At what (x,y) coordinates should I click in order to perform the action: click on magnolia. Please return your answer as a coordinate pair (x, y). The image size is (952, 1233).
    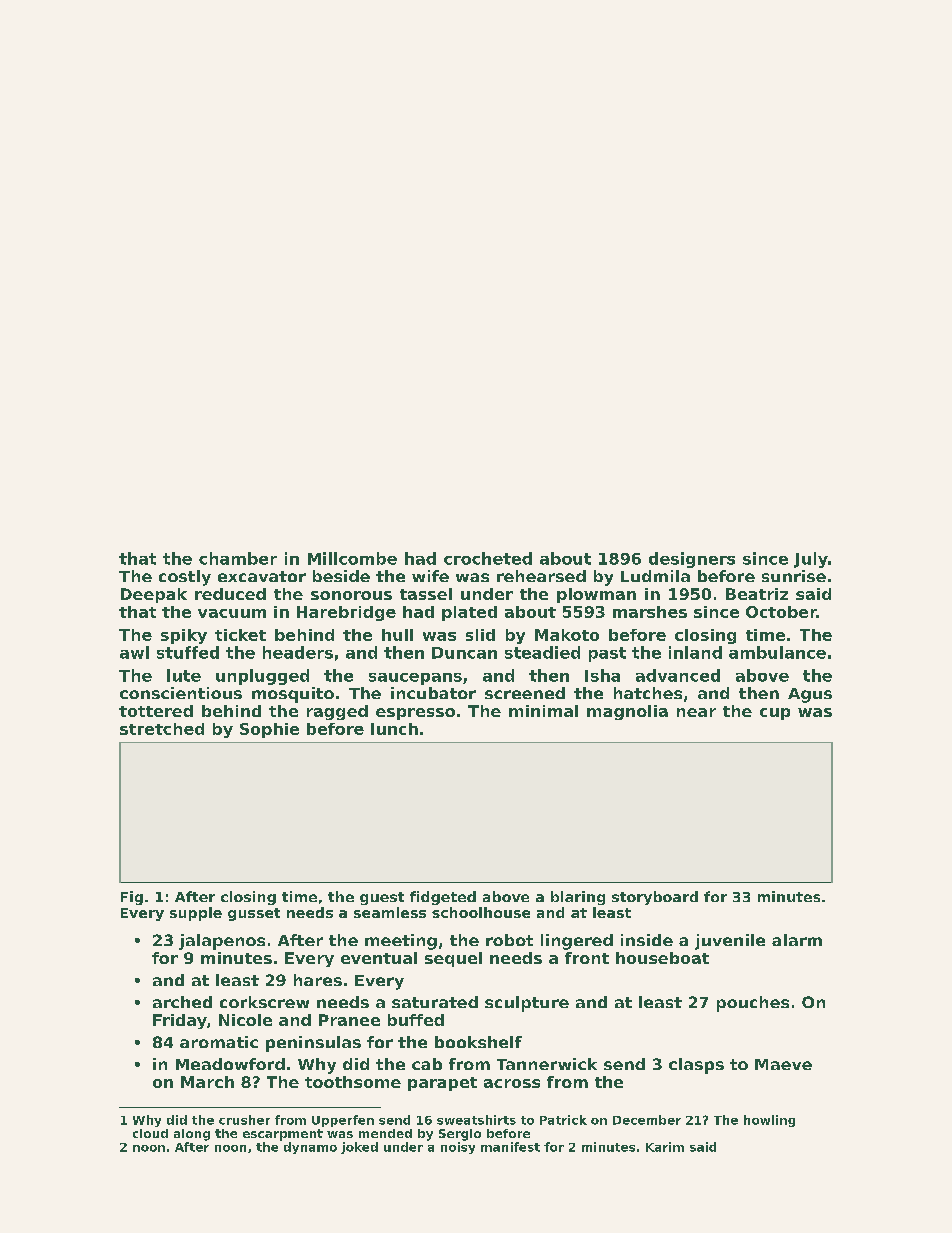
    Looking at the image, I should click on (627, 712).
